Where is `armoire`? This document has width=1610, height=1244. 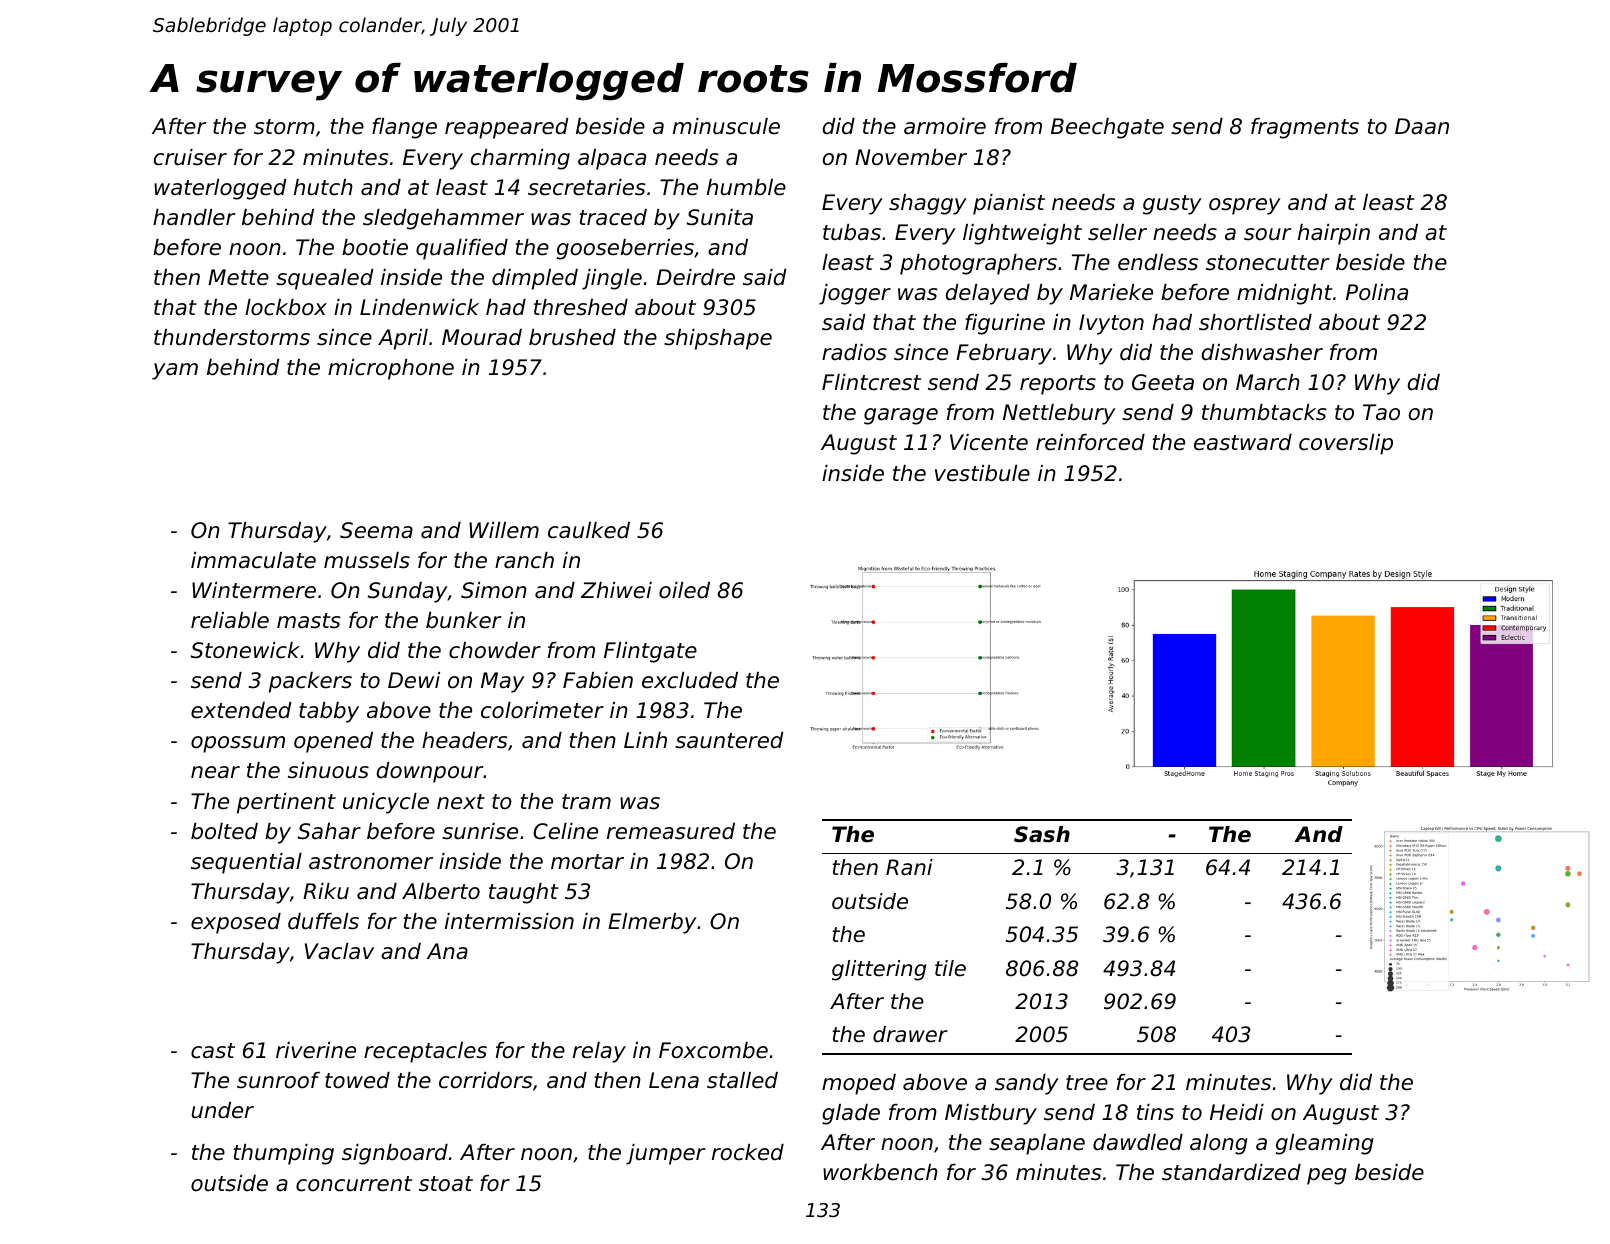
armoire is located at coordinates (945, 126).
